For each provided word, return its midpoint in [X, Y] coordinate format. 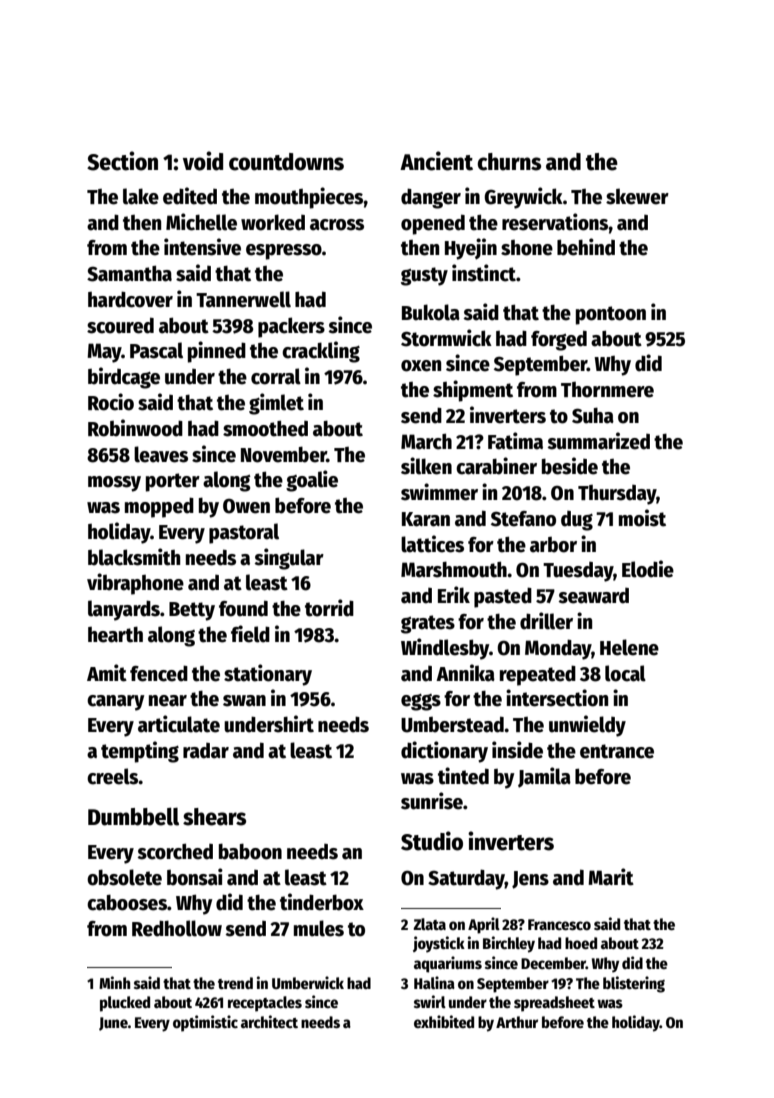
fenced [159, 673]
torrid [329, 608]
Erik [454, 594]
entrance [617, 751]
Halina [434, 982]
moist [642, 518]
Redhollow [177, 928]
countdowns [286, 162]
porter [173, 482]
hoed [581, 943]
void [203, 161]
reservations [555, 222]
